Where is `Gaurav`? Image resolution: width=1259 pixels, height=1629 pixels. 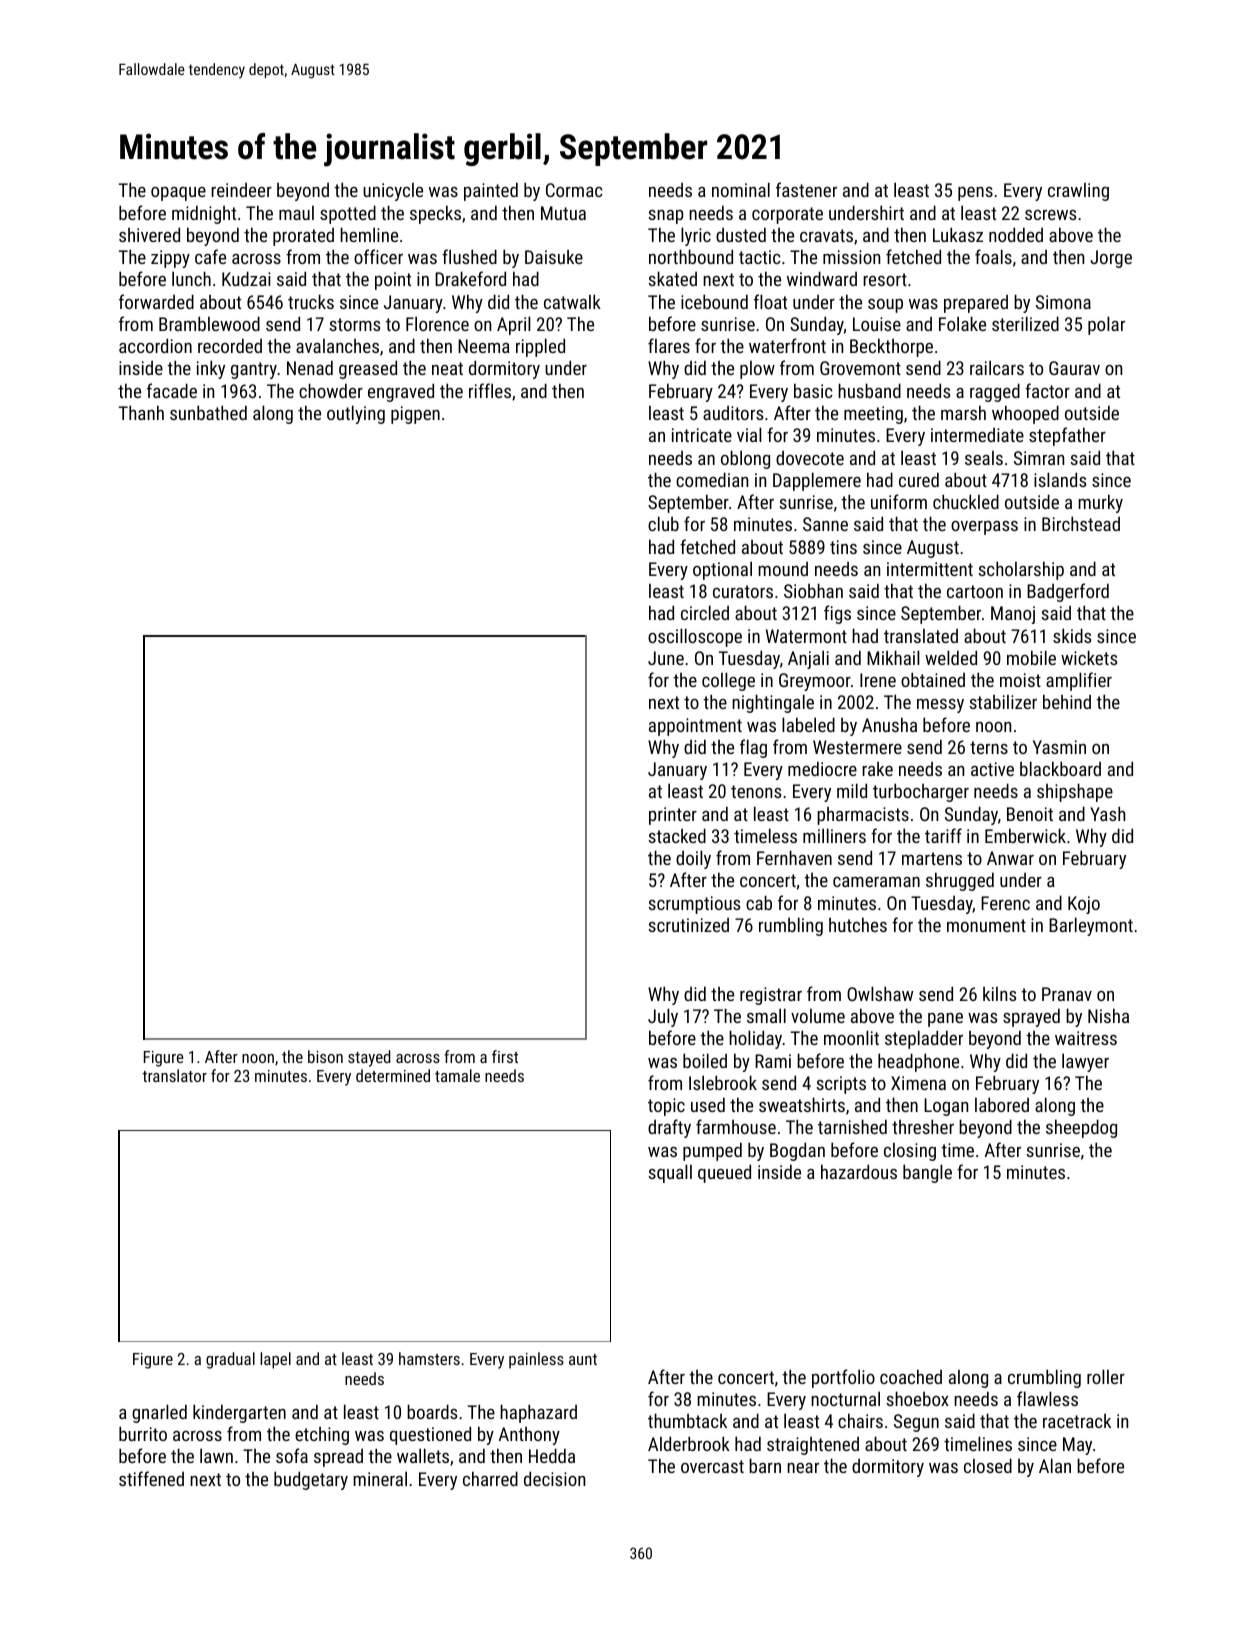
Gaurav is located at coordinates (1074, 368).
